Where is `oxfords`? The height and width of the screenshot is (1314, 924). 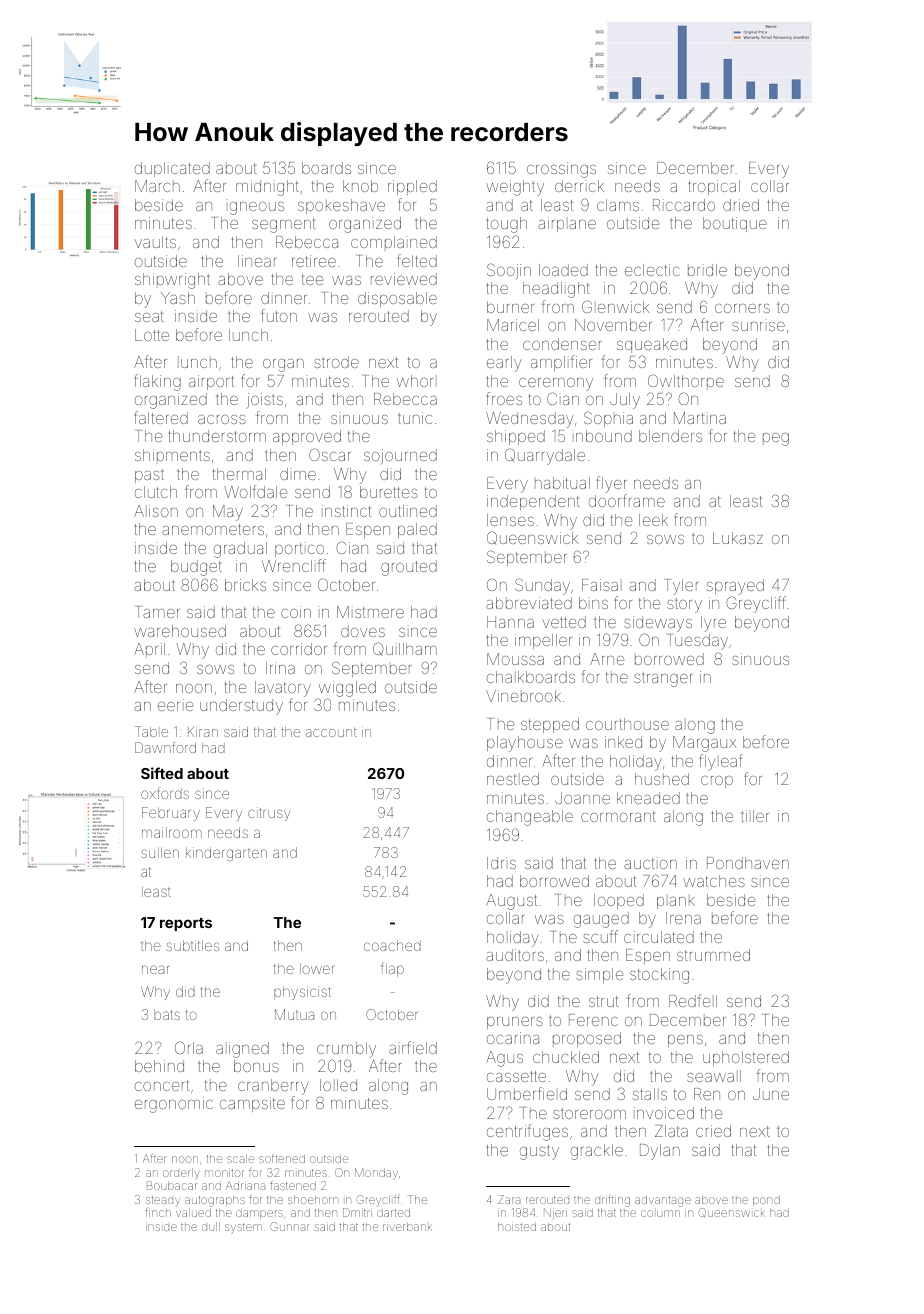
oxfords is located at coordinates (165, 793).
